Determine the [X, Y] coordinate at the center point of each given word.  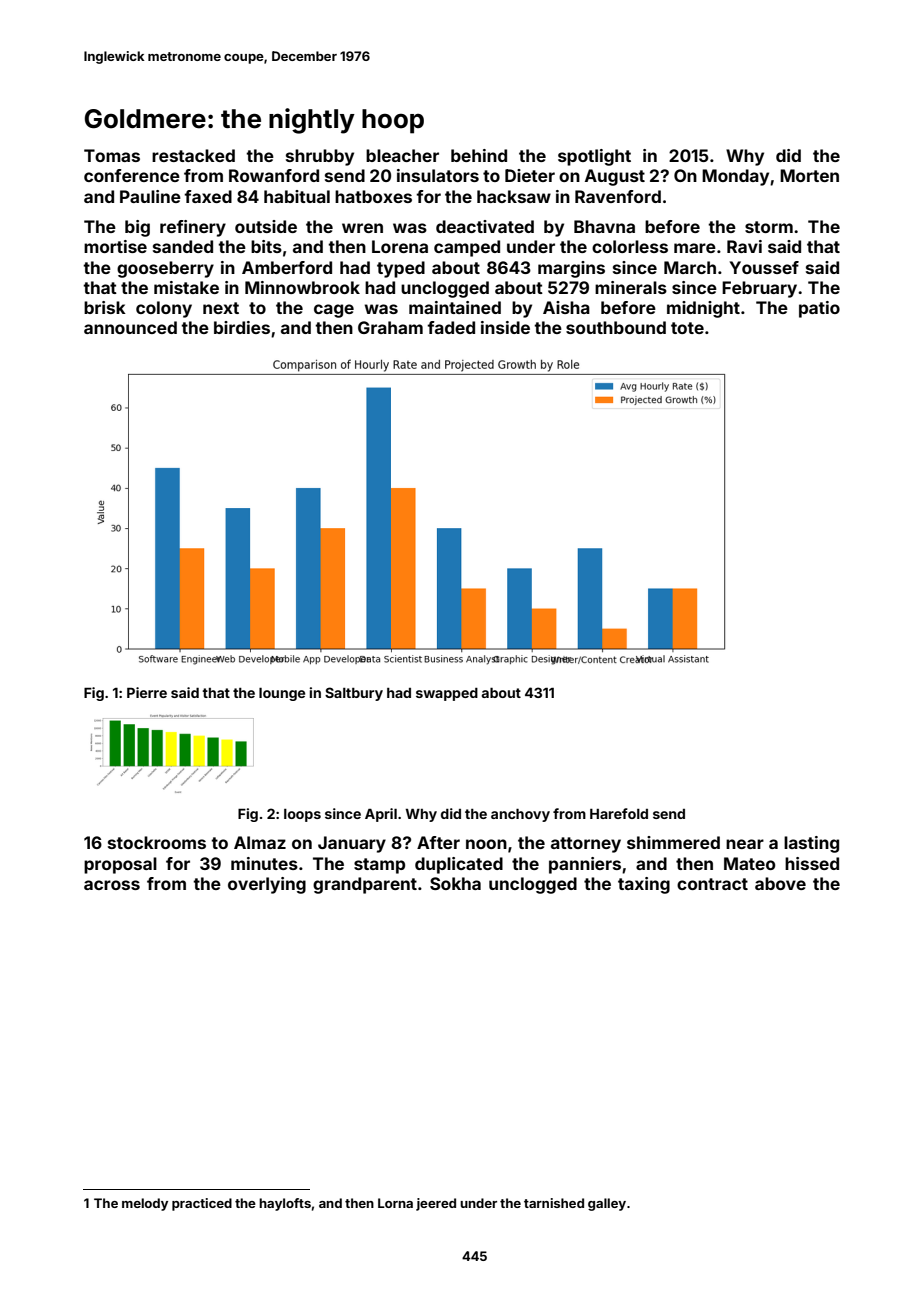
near [745, 844]
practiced [202, 1204]
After [438, 842]
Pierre [147, 692]
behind [479, 155]
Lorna [395, 1203]
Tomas [112, 155]
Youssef [764, 267]
